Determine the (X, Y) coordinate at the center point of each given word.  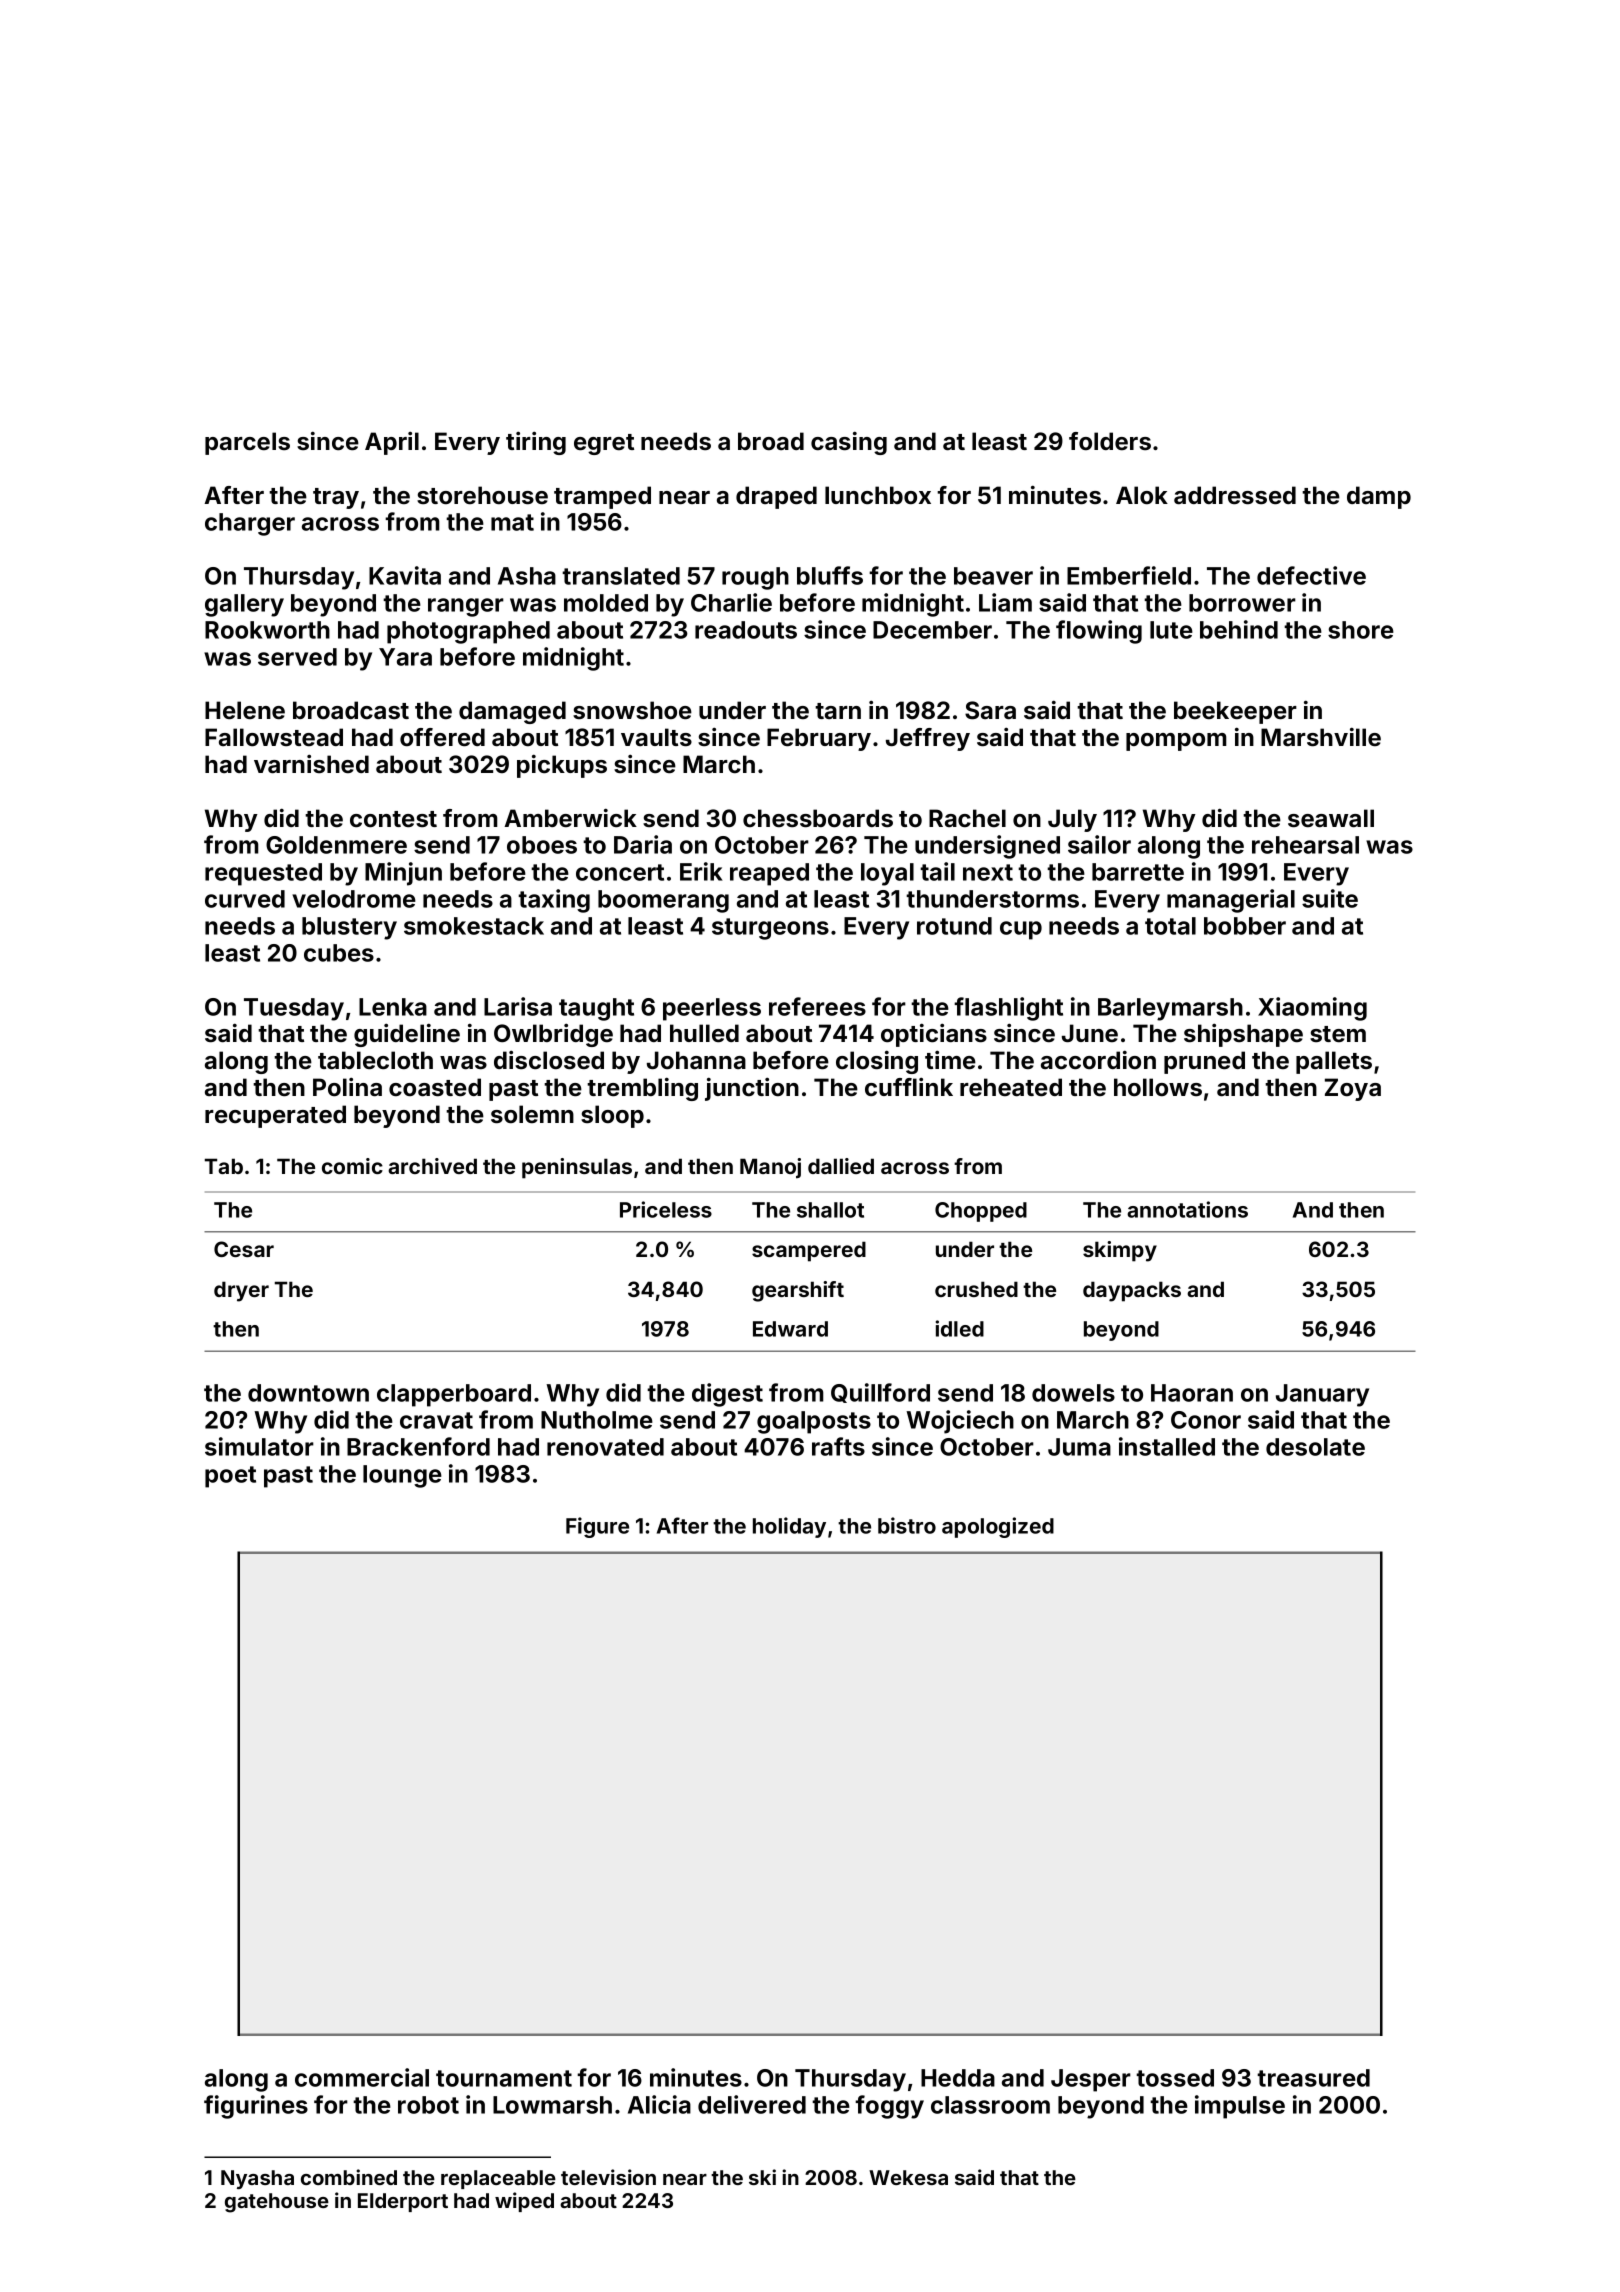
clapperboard (454, 1395)
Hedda (958, 2078)
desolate (1315, 1447)
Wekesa (908, 2177)
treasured (1313, 2078)
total (1170, 926)
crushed (976, 1289)
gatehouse (277, 2203)
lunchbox (878, 495)
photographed (468, 632)
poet (230, 1477)
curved (245, 899)
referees (817, 1006)
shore (1361, 630)
